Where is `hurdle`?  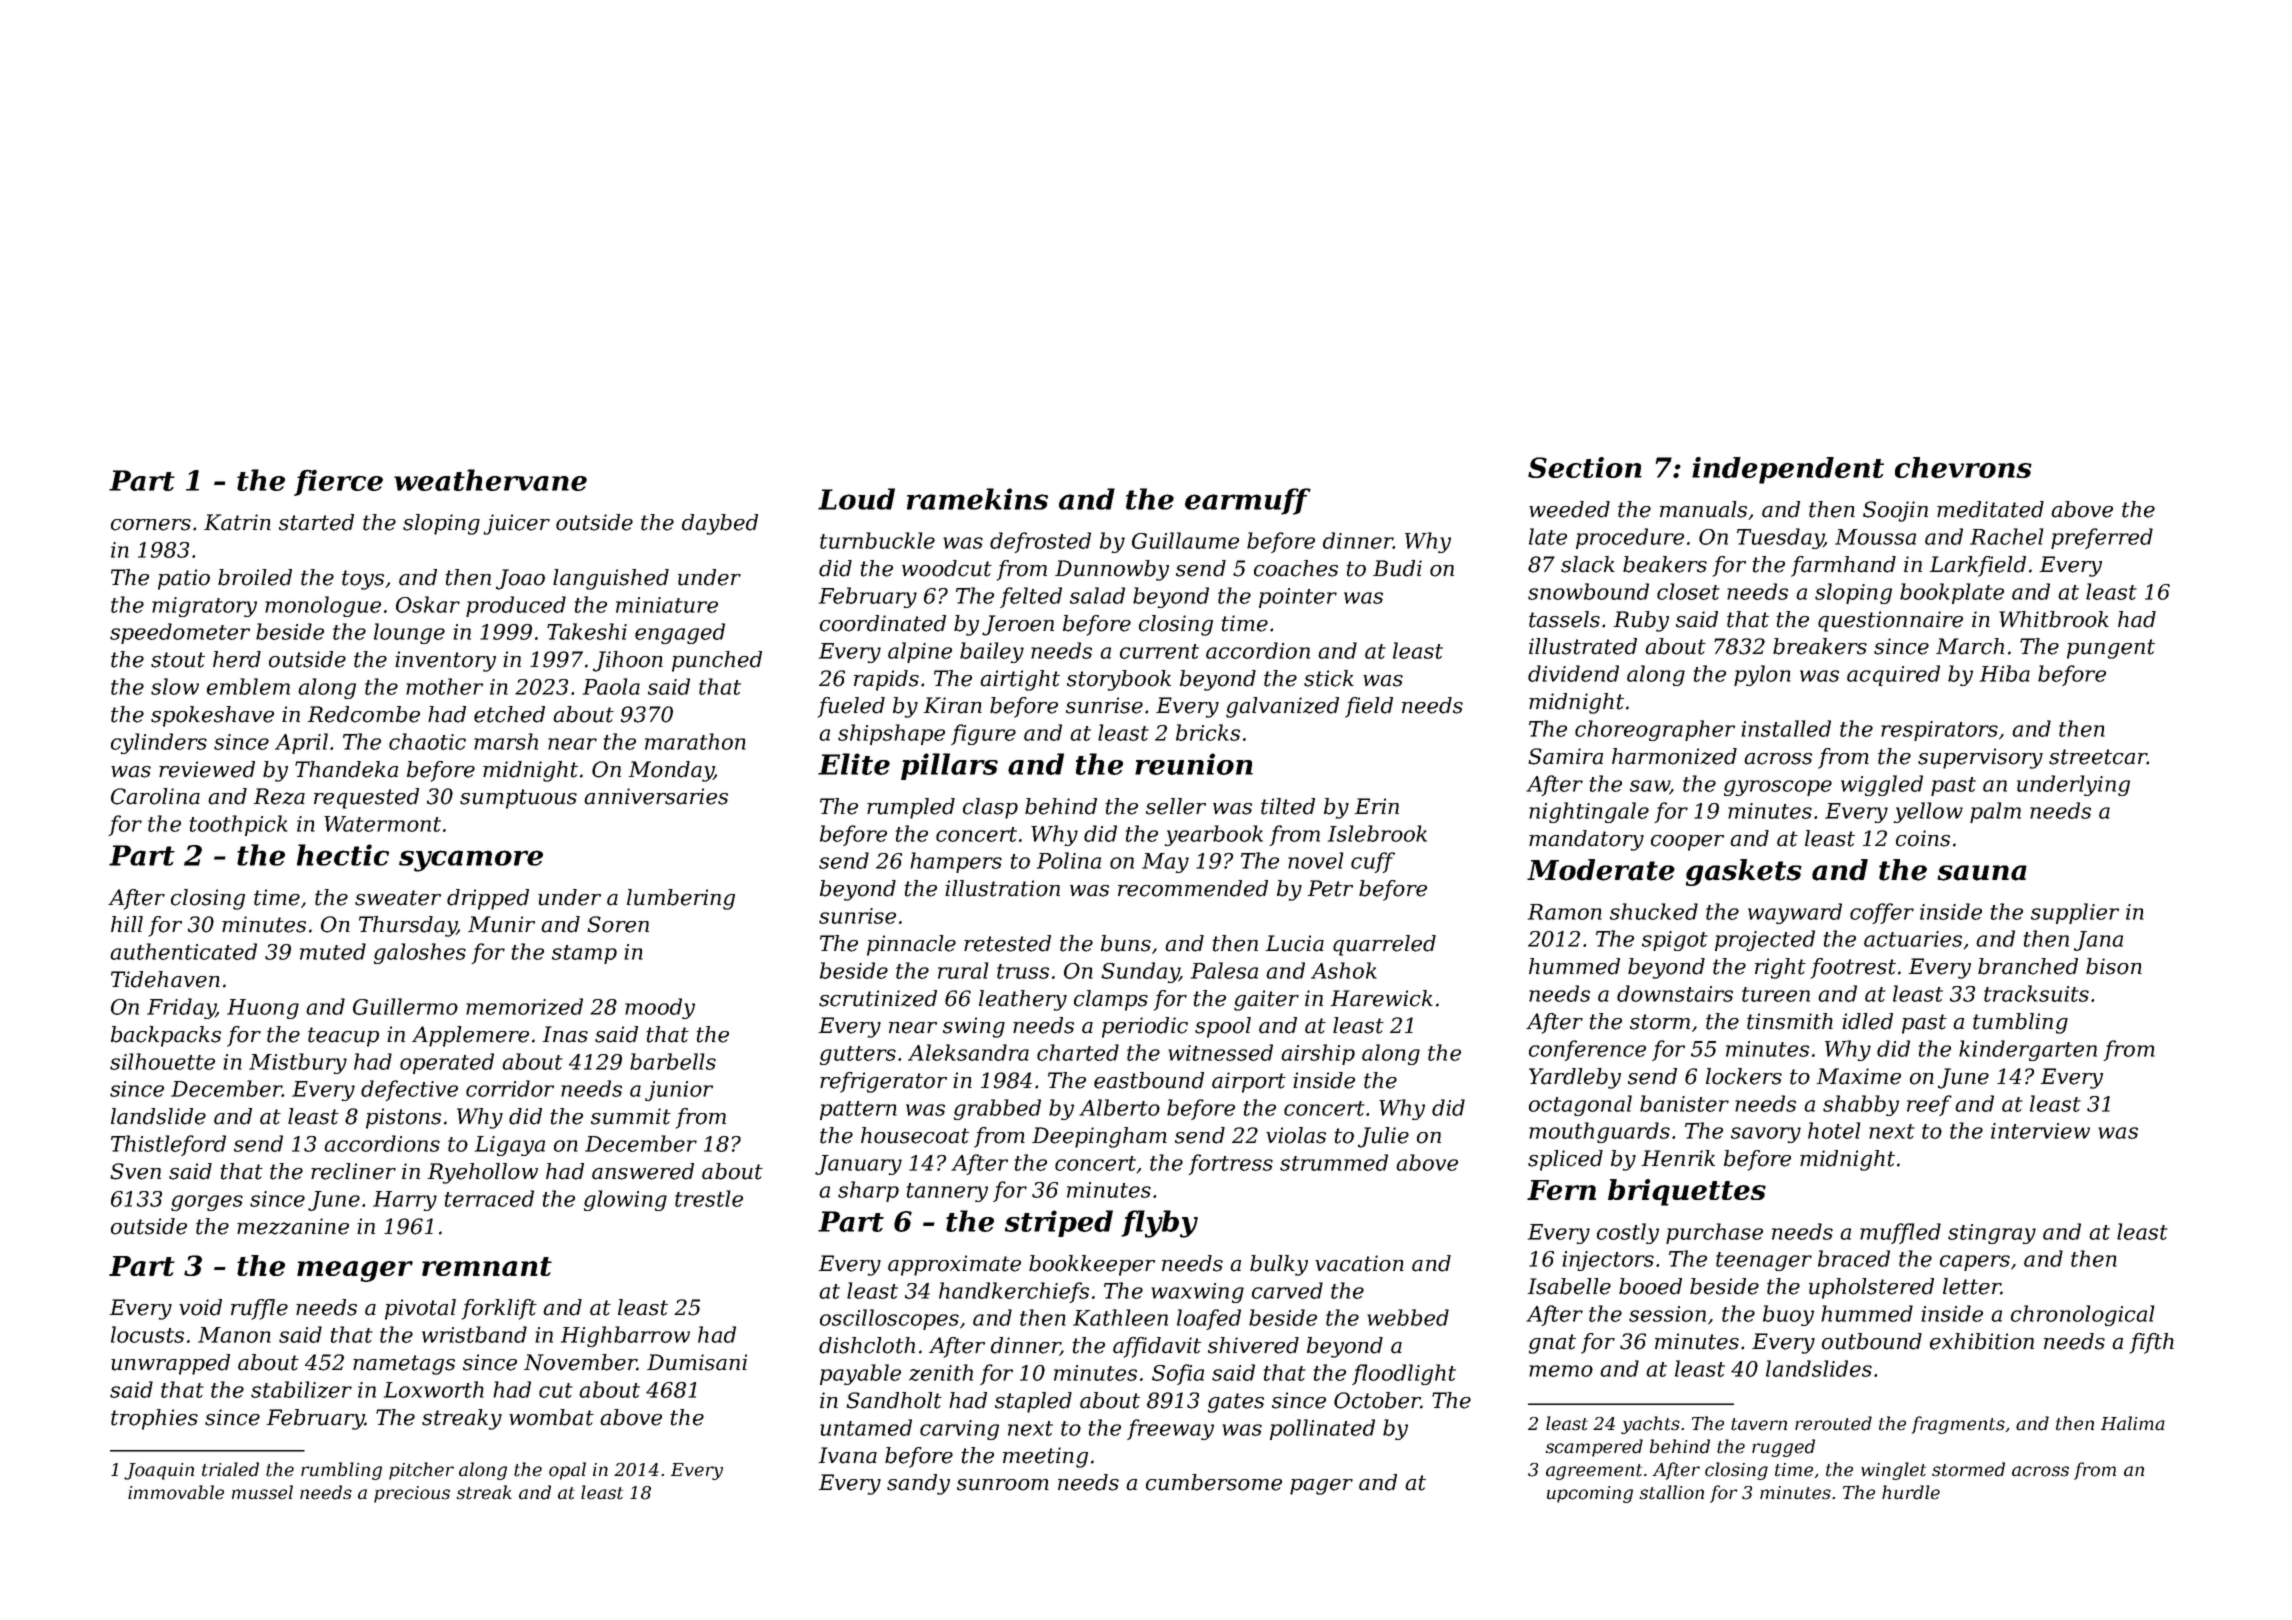
hurdle is located at coordinates (1911, 1492).
